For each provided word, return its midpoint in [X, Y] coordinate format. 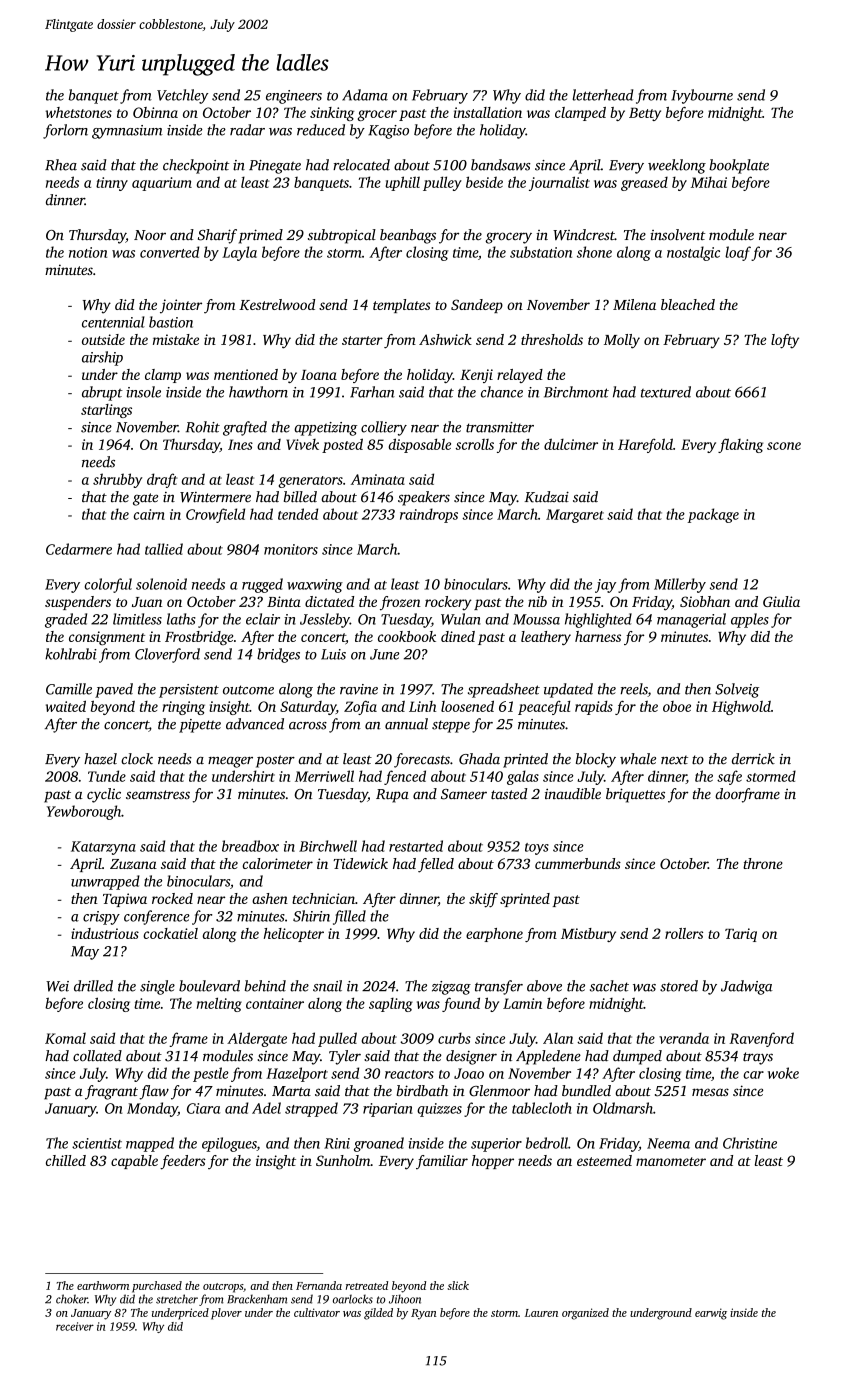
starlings [106, 411]
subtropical [342, 236]
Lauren [541, 1313]
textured [666, 392]
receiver [75, 1326]
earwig [711, 1314]
